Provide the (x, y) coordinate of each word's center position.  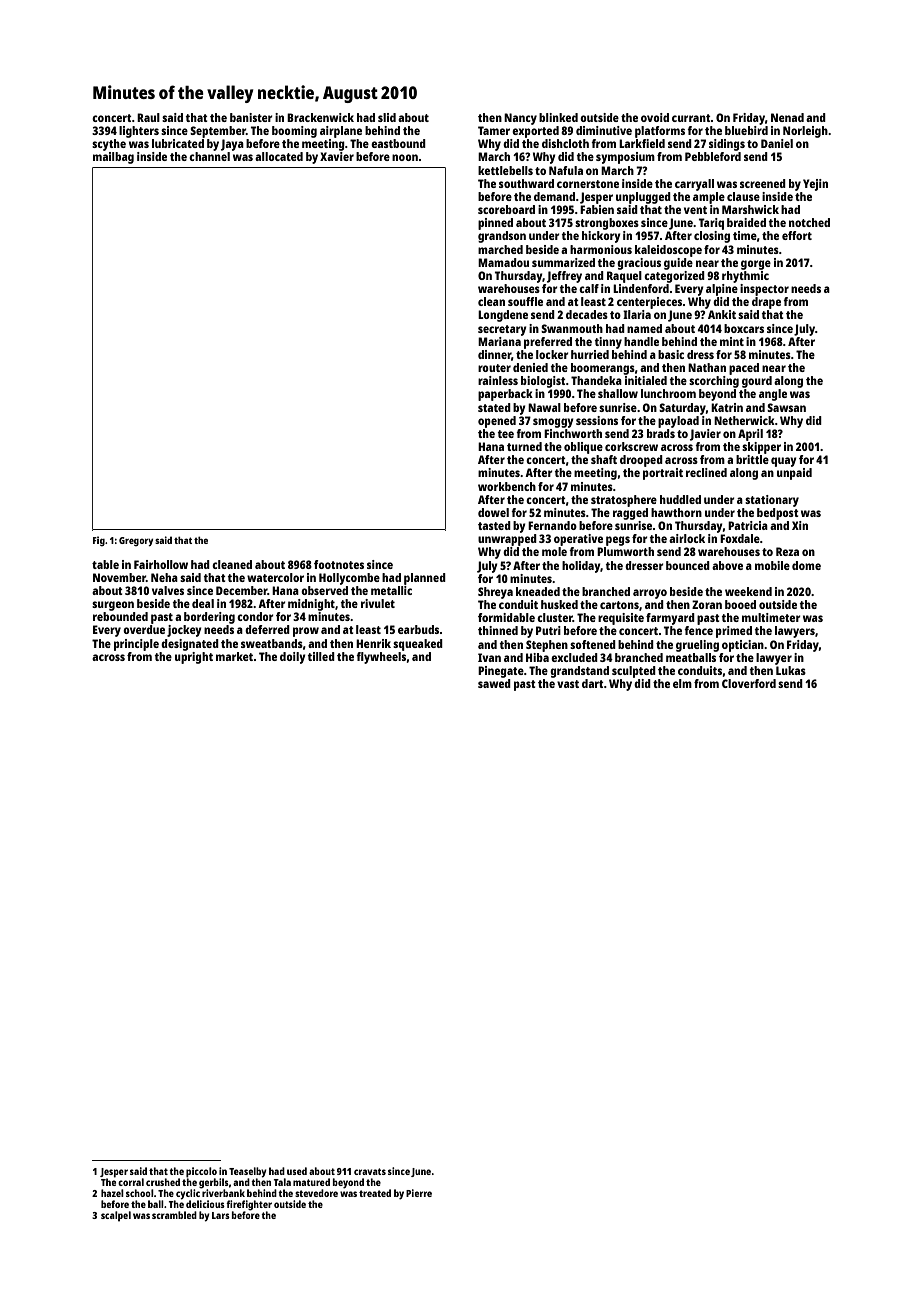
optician (743, 646)
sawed (494, 683)
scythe (109, 145)
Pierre (419, 1193)
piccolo (201, 1172)
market (234, 656)
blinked (558, 117)
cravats (370, 1171)
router (494, 368)
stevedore (316, 1193)
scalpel (116, 1216)
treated (375, 1193)
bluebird (746, 130)
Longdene (503, 316)
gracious (639, 264)
